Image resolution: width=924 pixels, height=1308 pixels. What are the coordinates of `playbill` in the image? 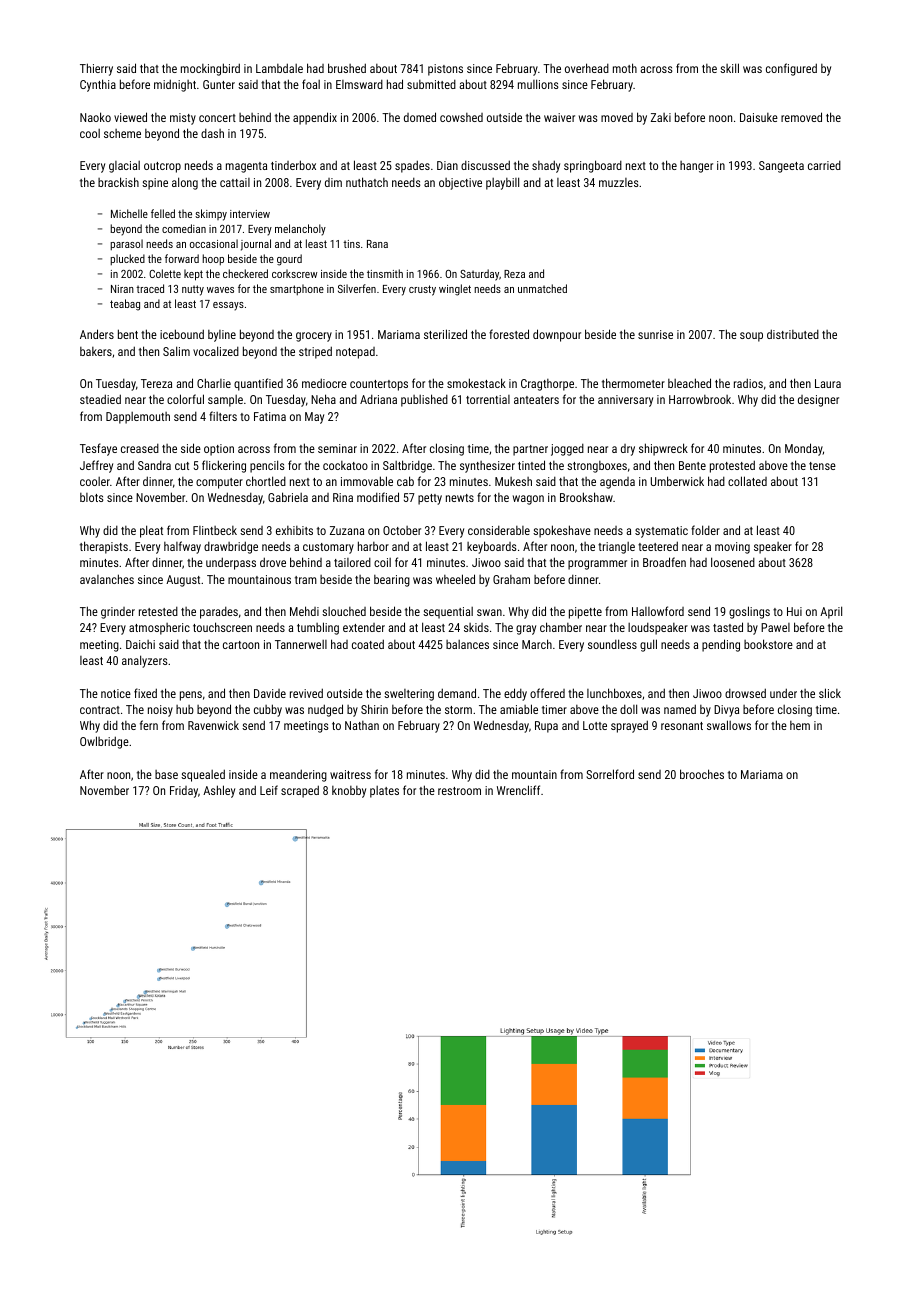 It's located at (502, 183).
